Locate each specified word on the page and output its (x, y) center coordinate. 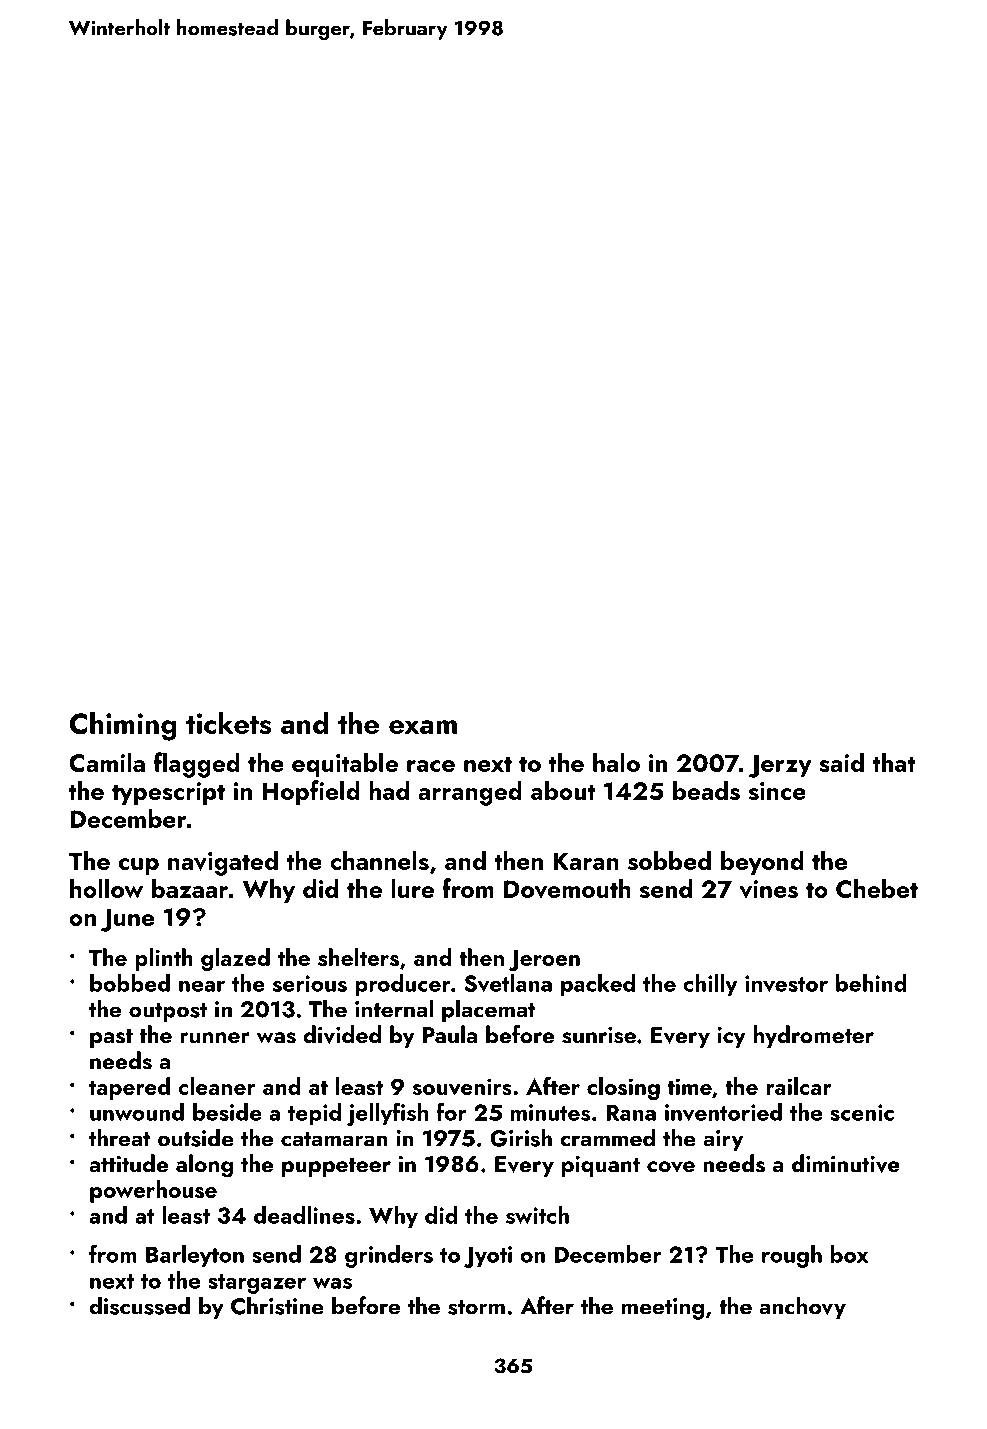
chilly (710, 985)
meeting (663, 1309)
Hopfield (311, 792)
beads (706, 790)
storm (476, 1307)
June (127, 920)
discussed (139, 1305)
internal (394, 1008)
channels (379, 860)
